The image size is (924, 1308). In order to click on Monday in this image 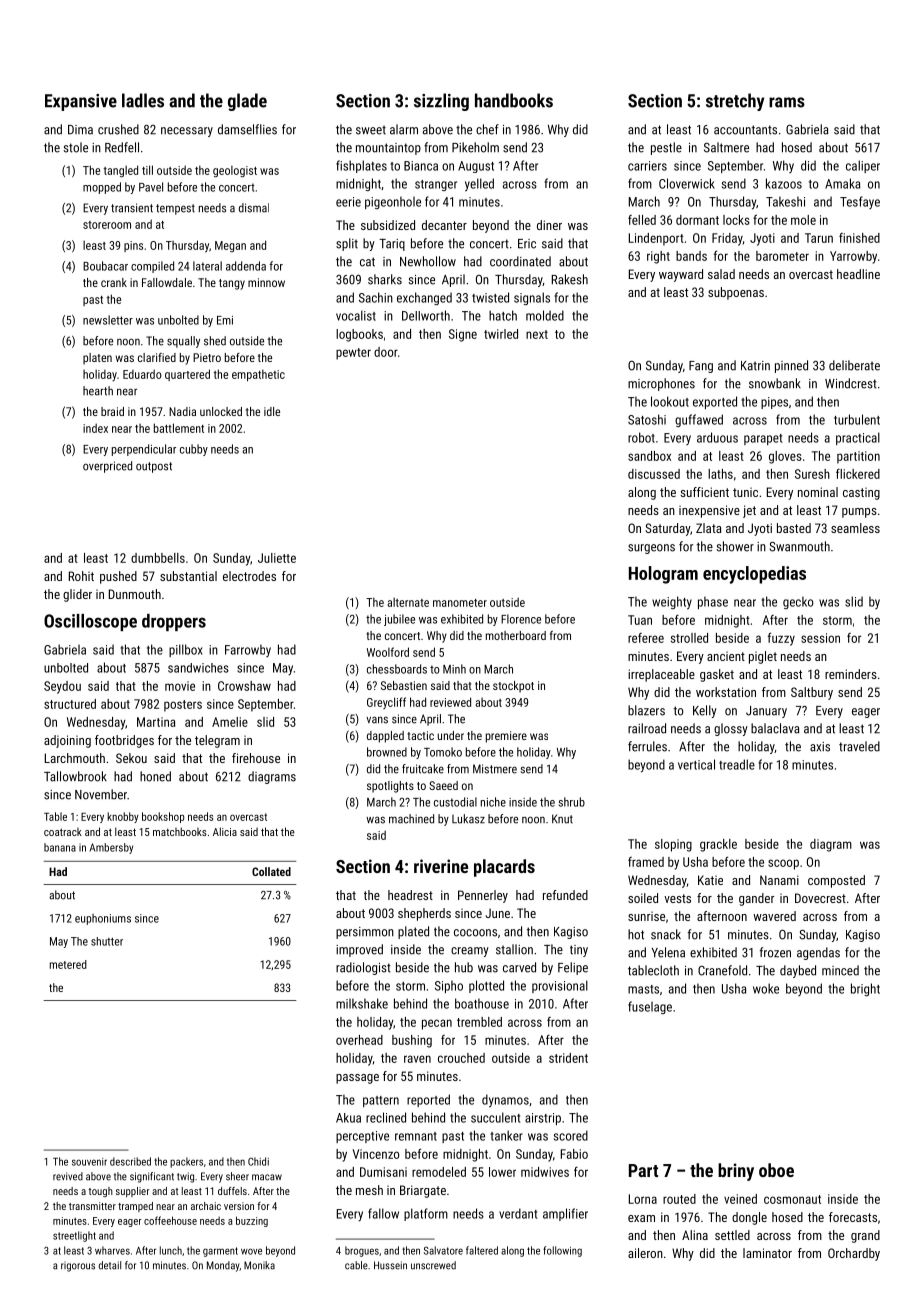, I will do `click(223, 1266)`.
